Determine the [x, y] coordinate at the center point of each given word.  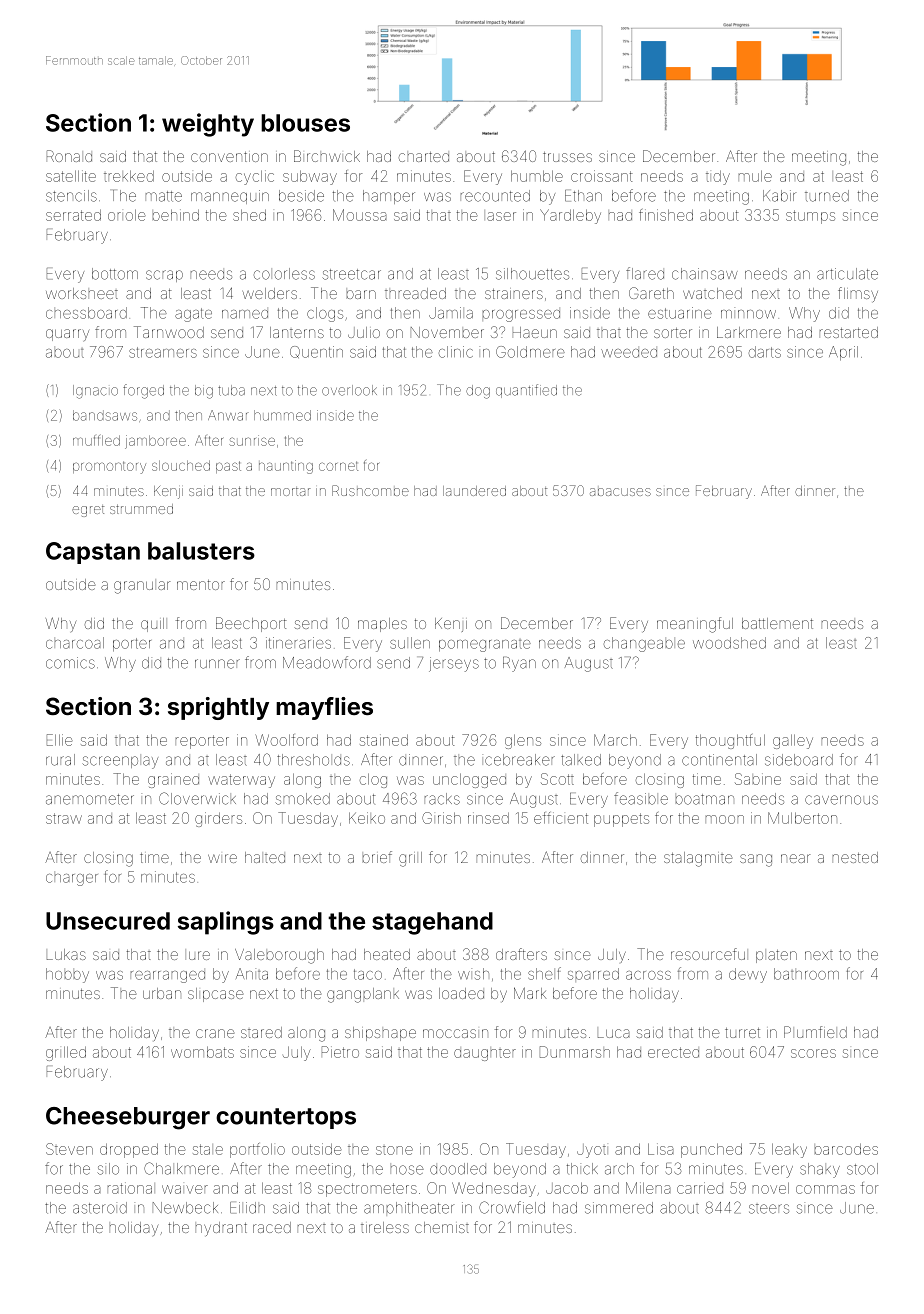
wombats [202, 1052]
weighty [208, 125]
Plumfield [815, 1032]
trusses [567, 157]
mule [755, 176]
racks [442, 799]
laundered [474, 491]
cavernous [841, 800]
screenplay [120, 762]
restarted [849, 332]
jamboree [155, 442]
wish [473, 974]
